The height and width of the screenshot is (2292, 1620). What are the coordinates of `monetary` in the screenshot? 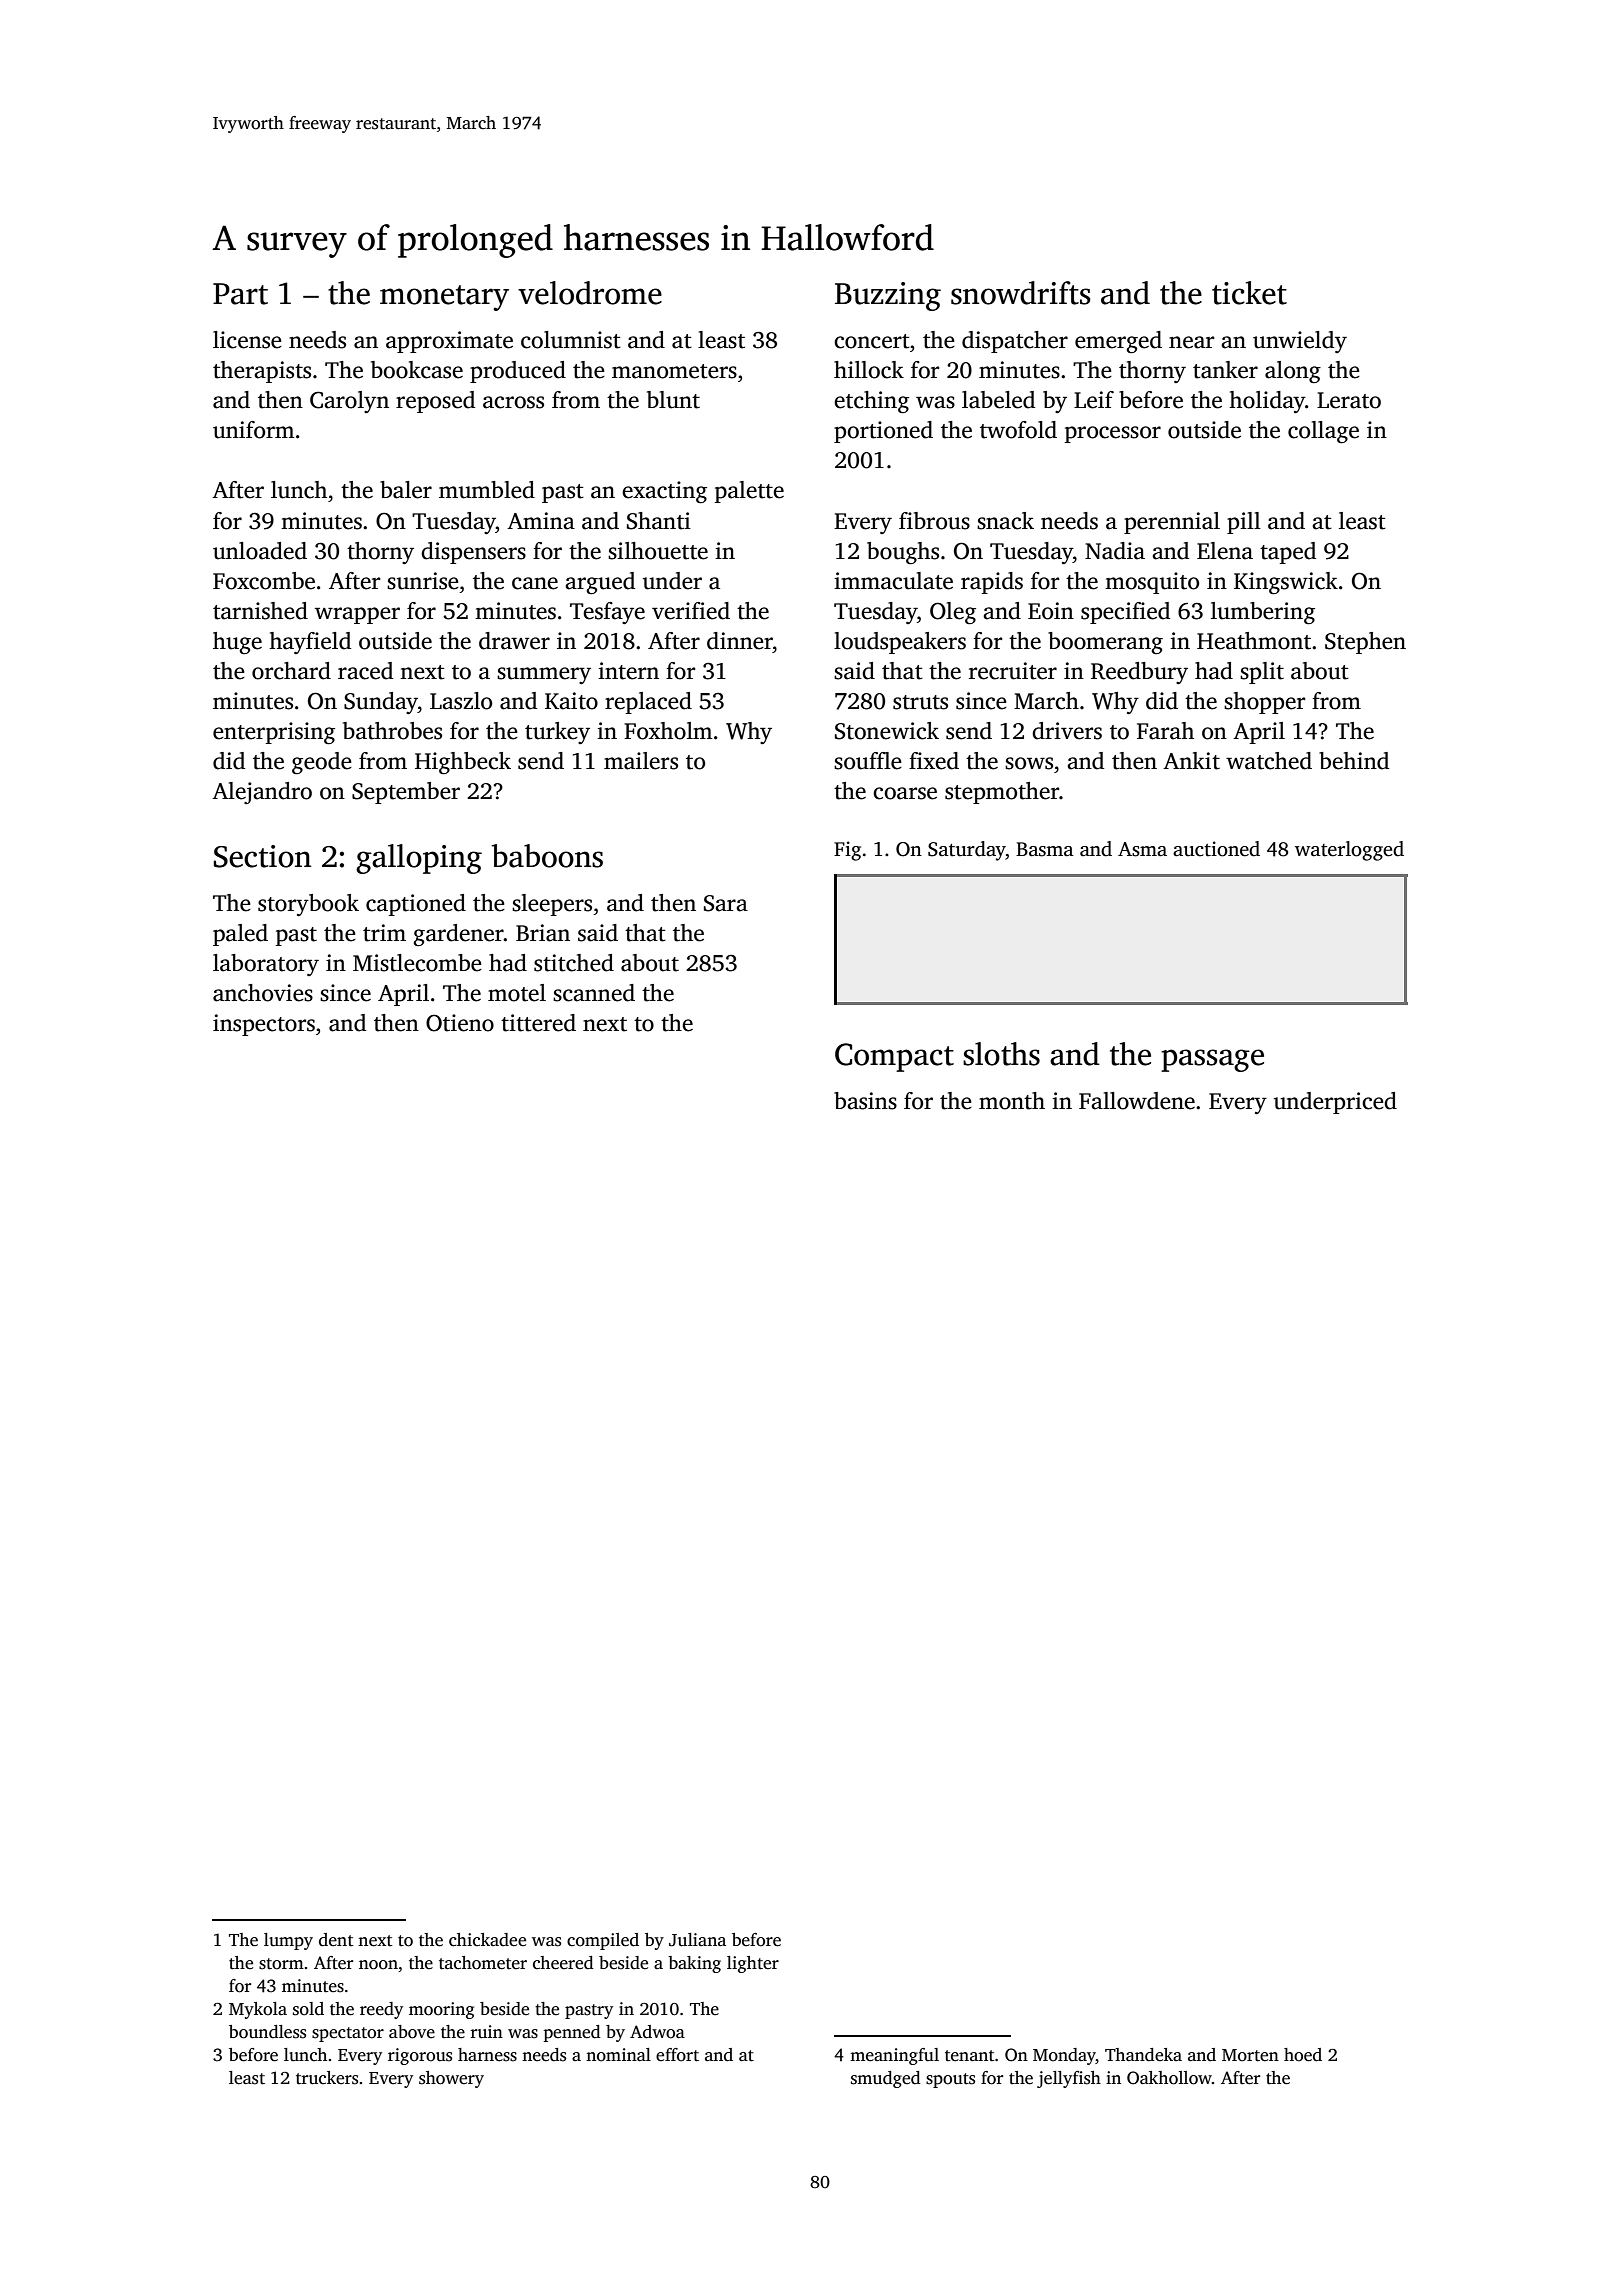 It's located at (444, 298).
